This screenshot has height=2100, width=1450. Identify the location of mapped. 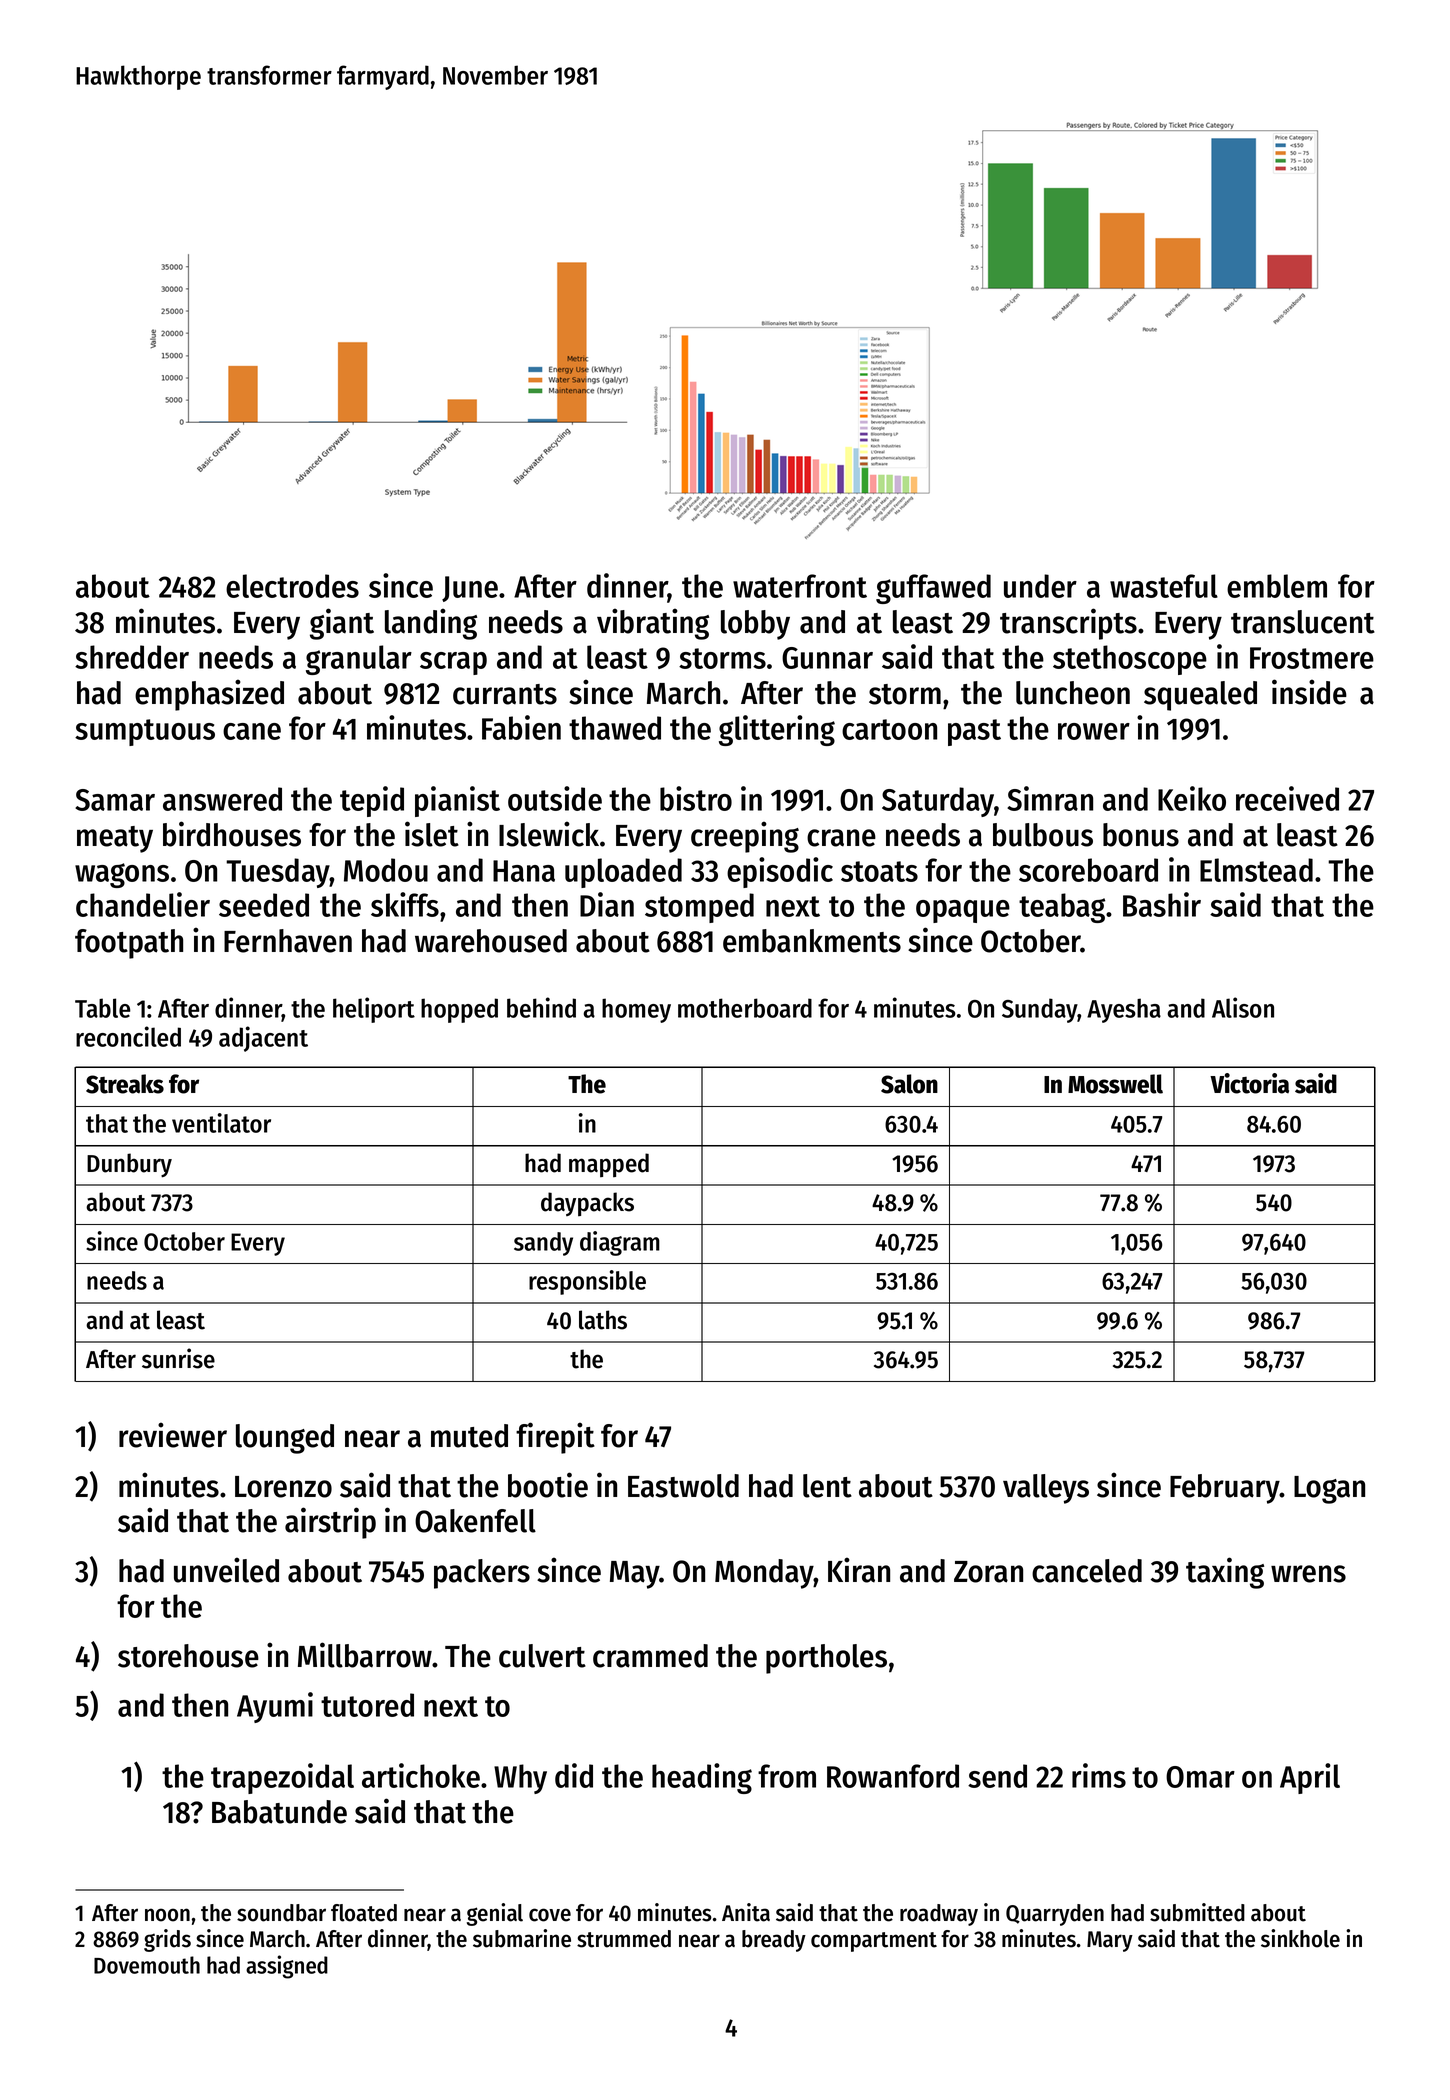
(609, 1165).
